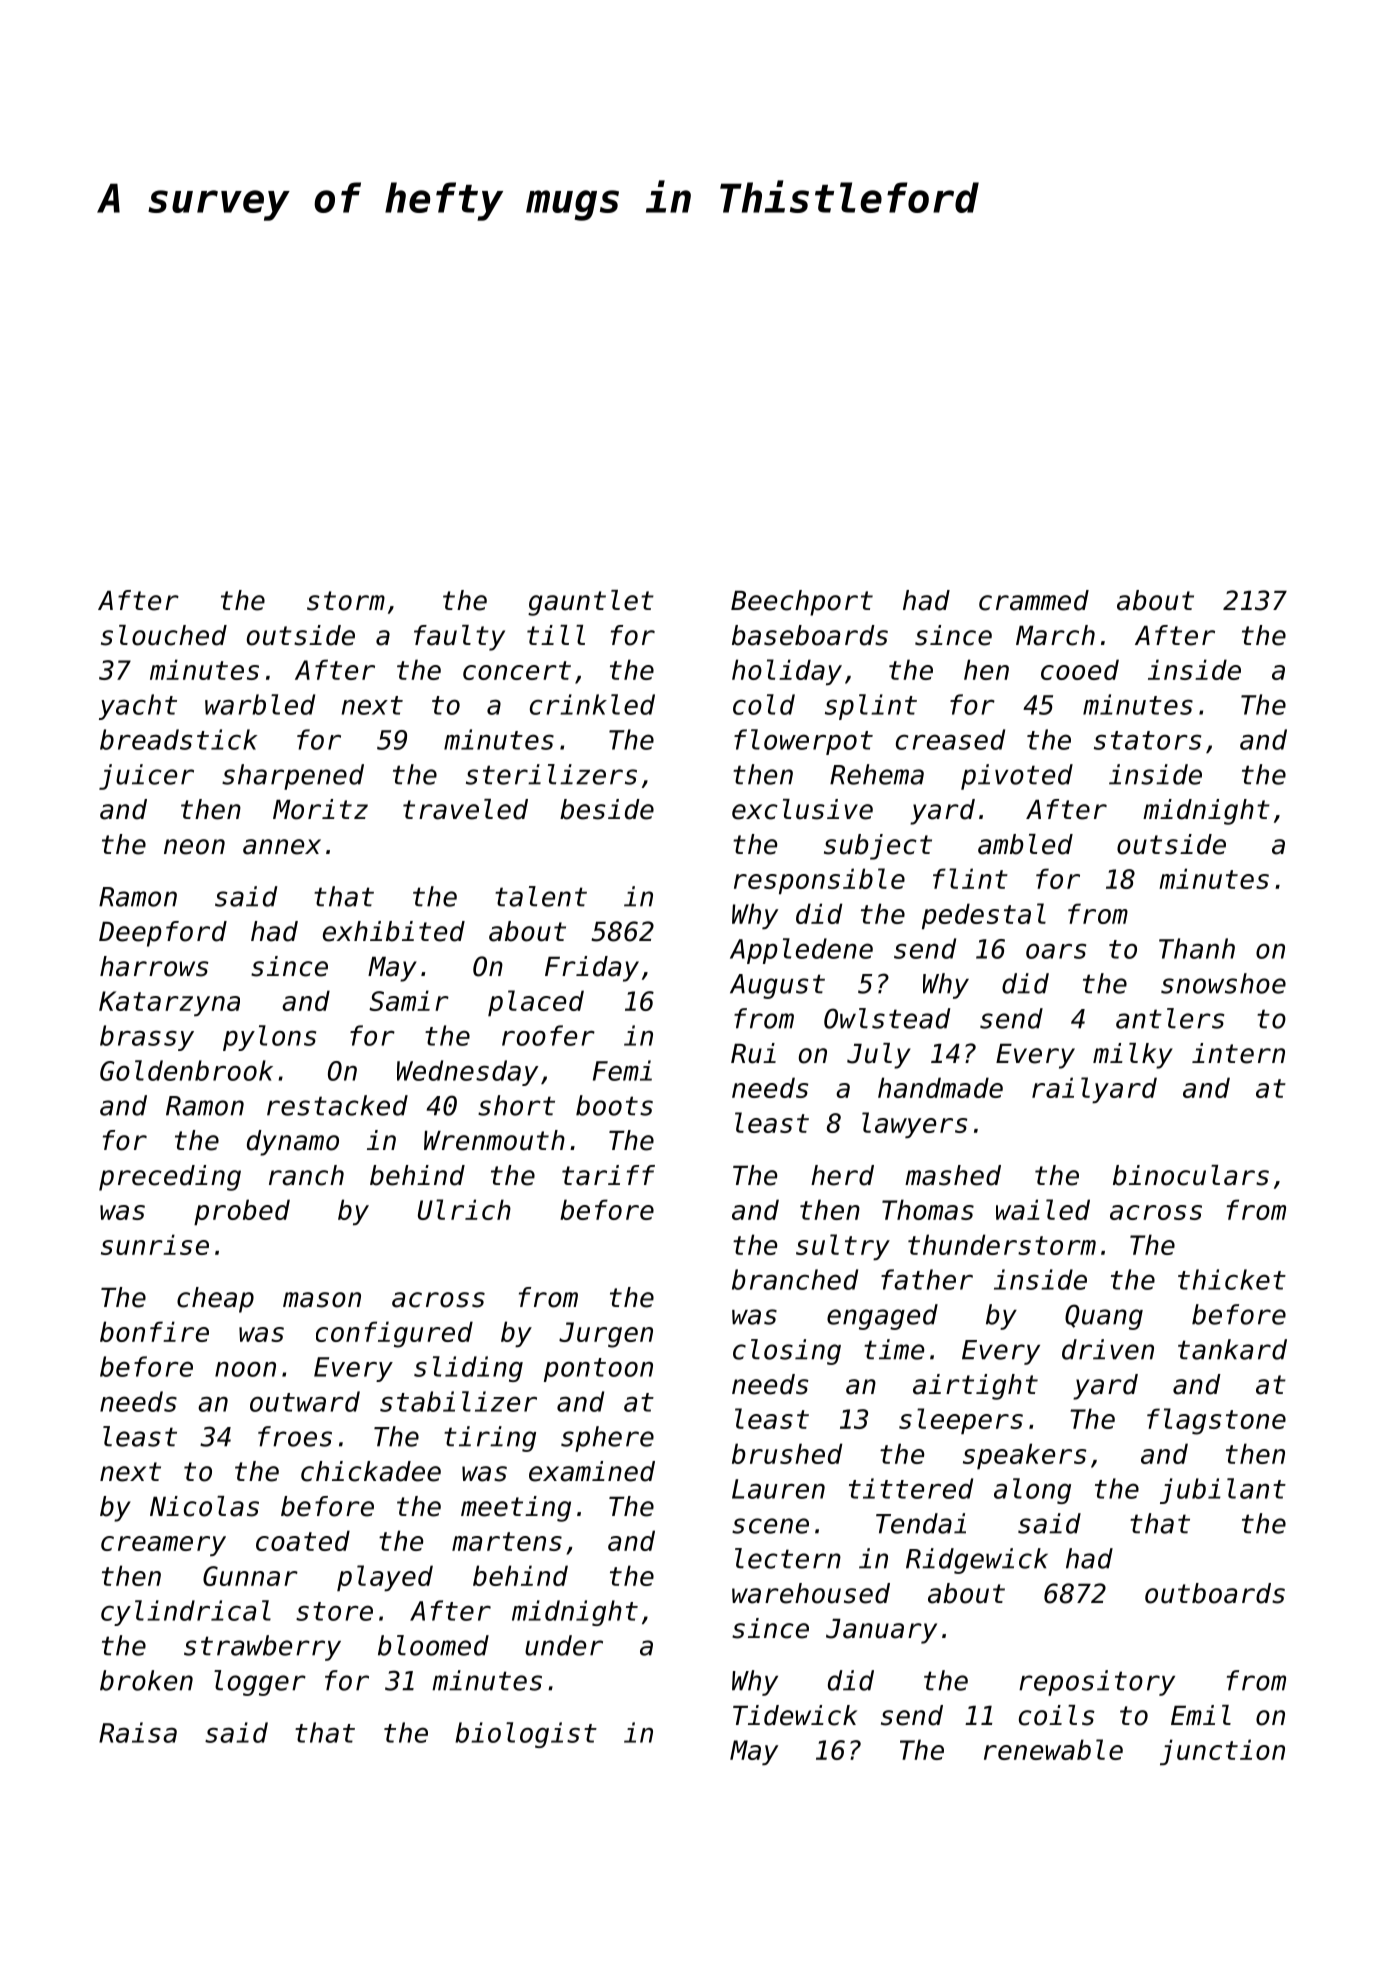 The width and height of the screenshot is (1386, 1969). Describe the element at coordinates (802, 603) in the screenshot. I see `Beechport` at that location.
